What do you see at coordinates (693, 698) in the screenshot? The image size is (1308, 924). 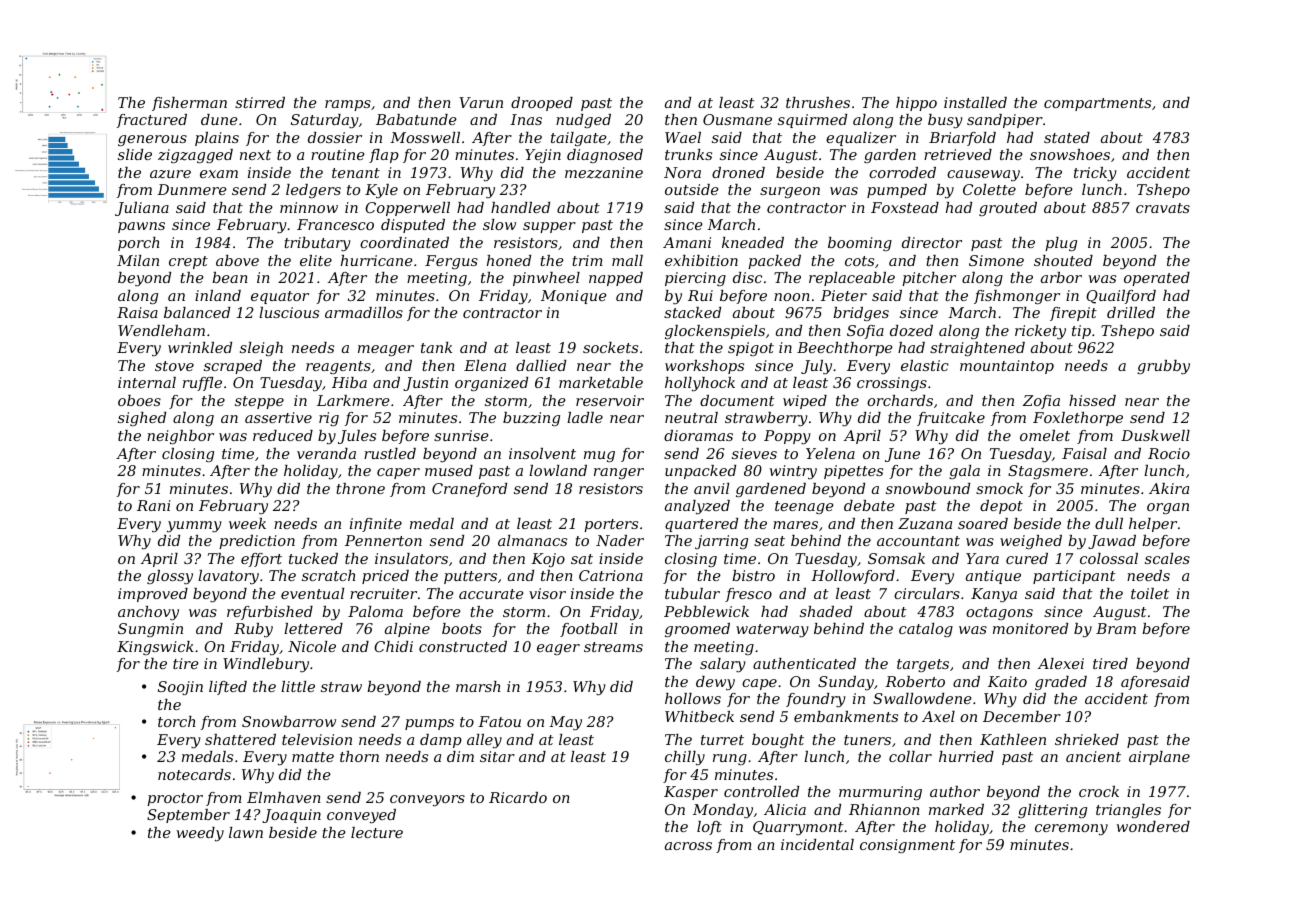 I see `hollows` at bounding box center [693, 698].
